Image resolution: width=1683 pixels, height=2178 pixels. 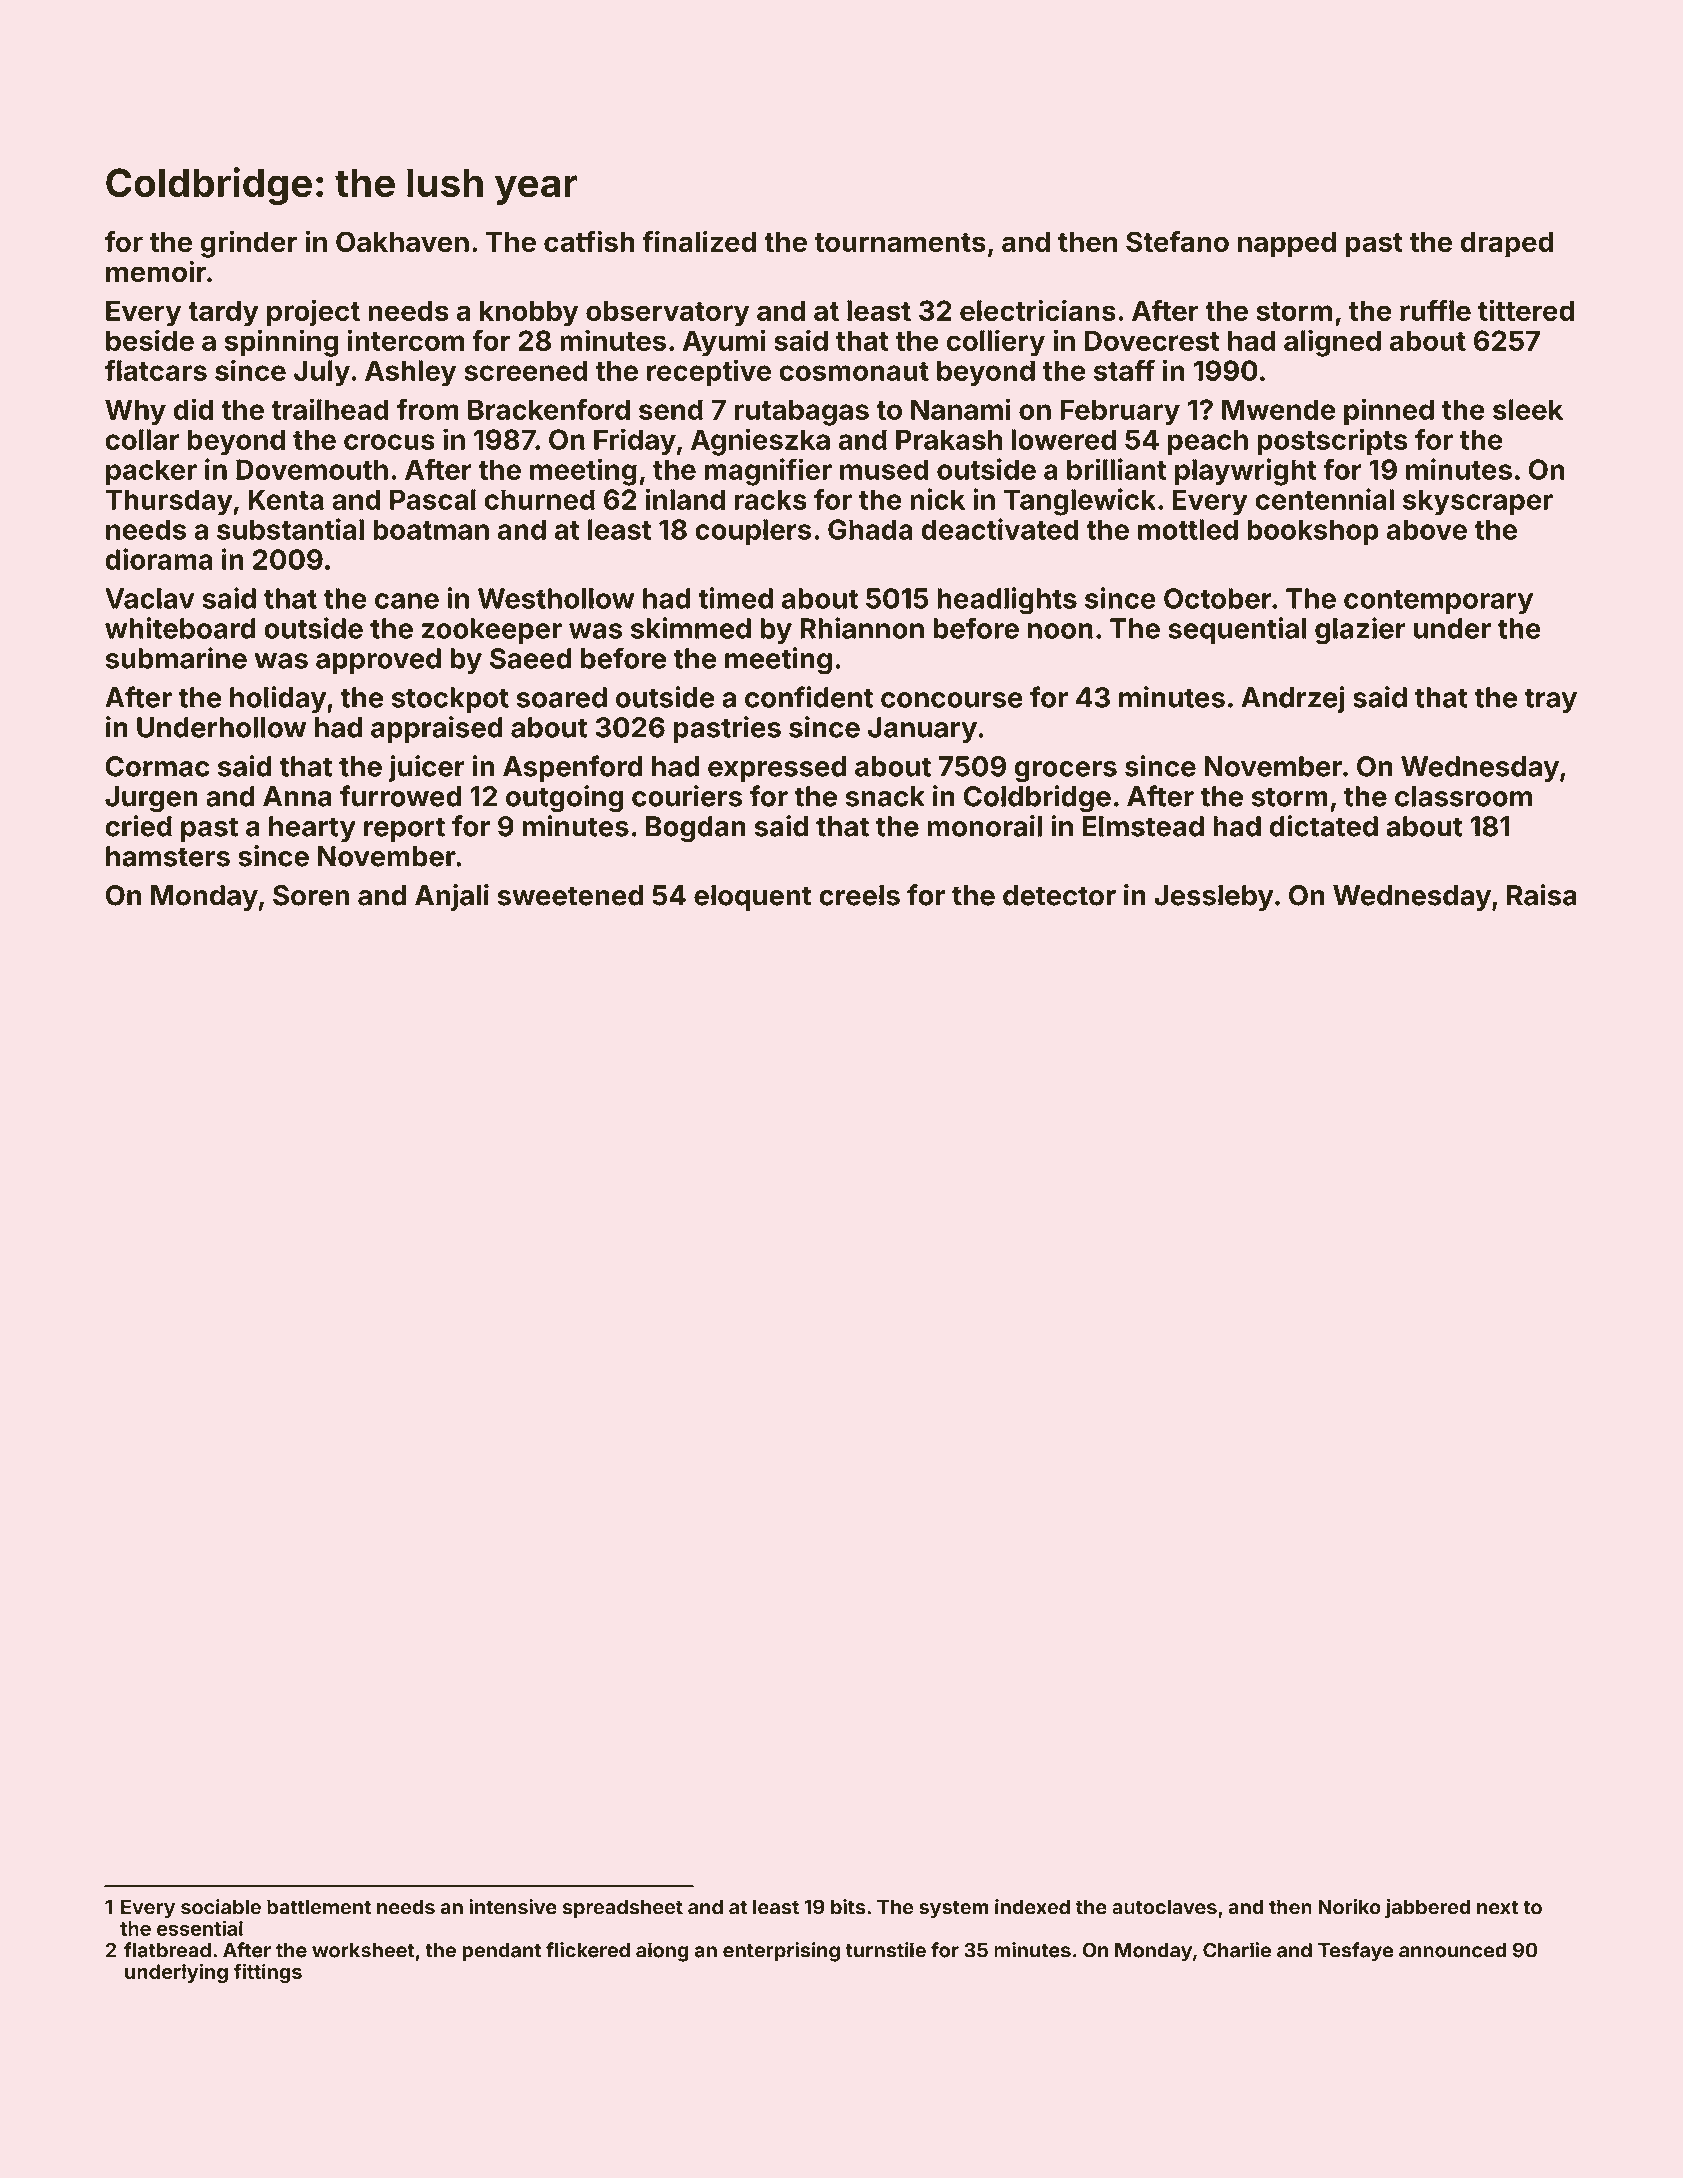 What do you see at coordinates (278, 699) in the screenshot?
I see `holiday` at bounding box center [278, 699].
